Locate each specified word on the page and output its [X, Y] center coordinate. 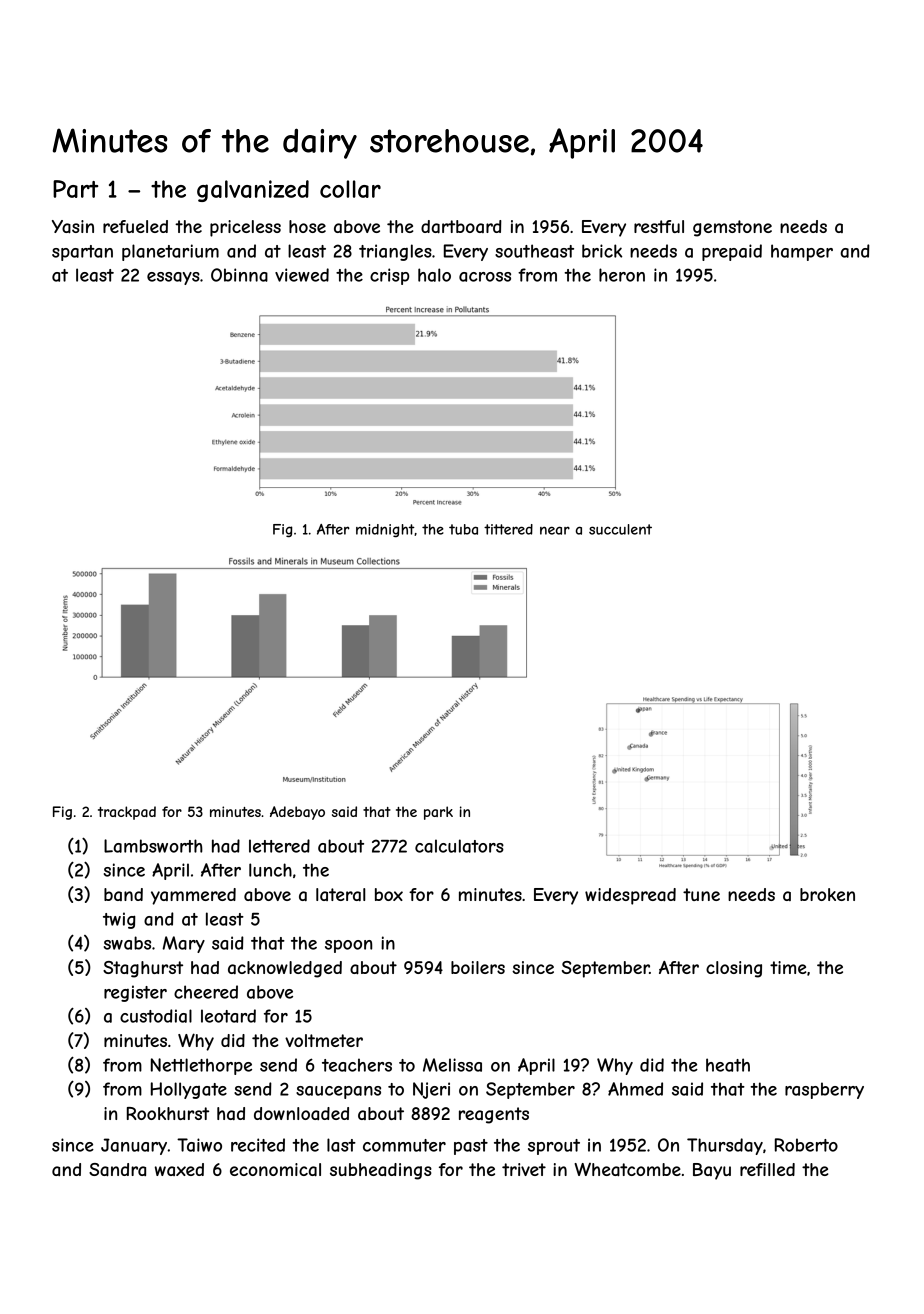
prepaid [732, 252]
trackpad [127, 813]
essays [173, 278]
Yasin [73, 227]
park [438, 813]
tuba [463, 529]
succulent [620, 529]
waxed [179, 1169]
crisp [389, 276]
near [555, 530]
